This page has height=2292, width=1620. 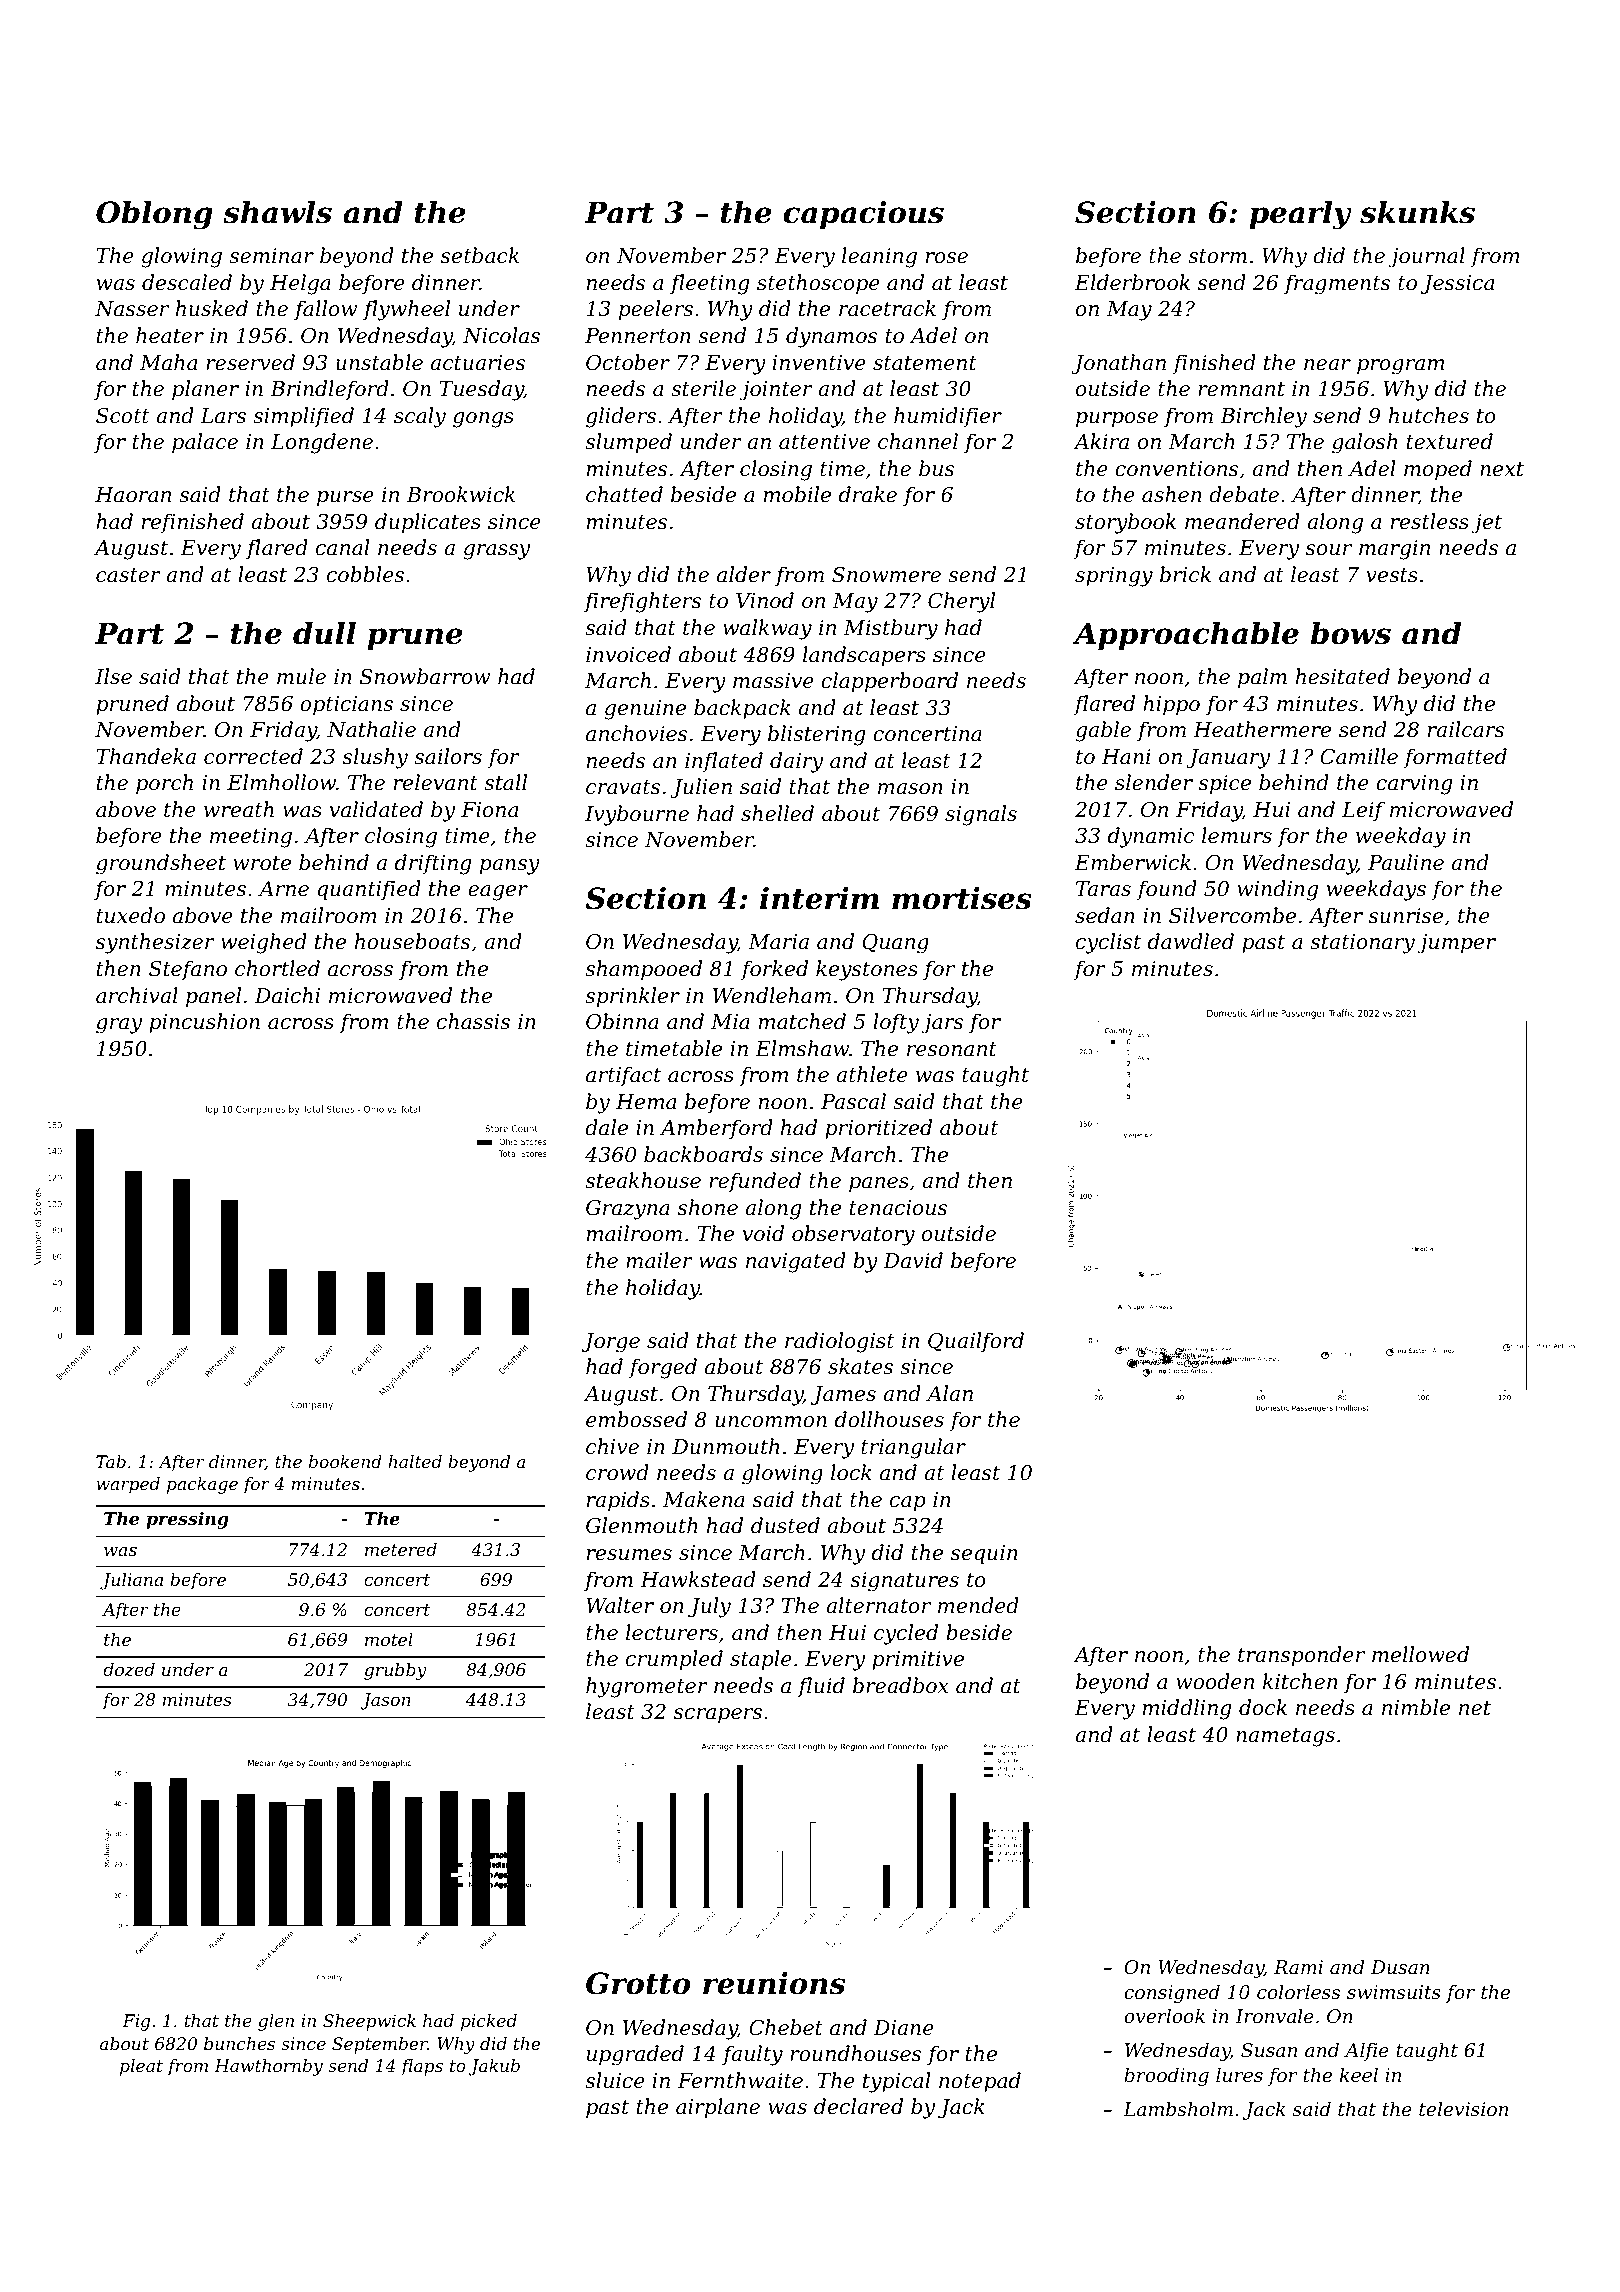 I want to click on Sheepwick, so click(x=369, y=2022).
